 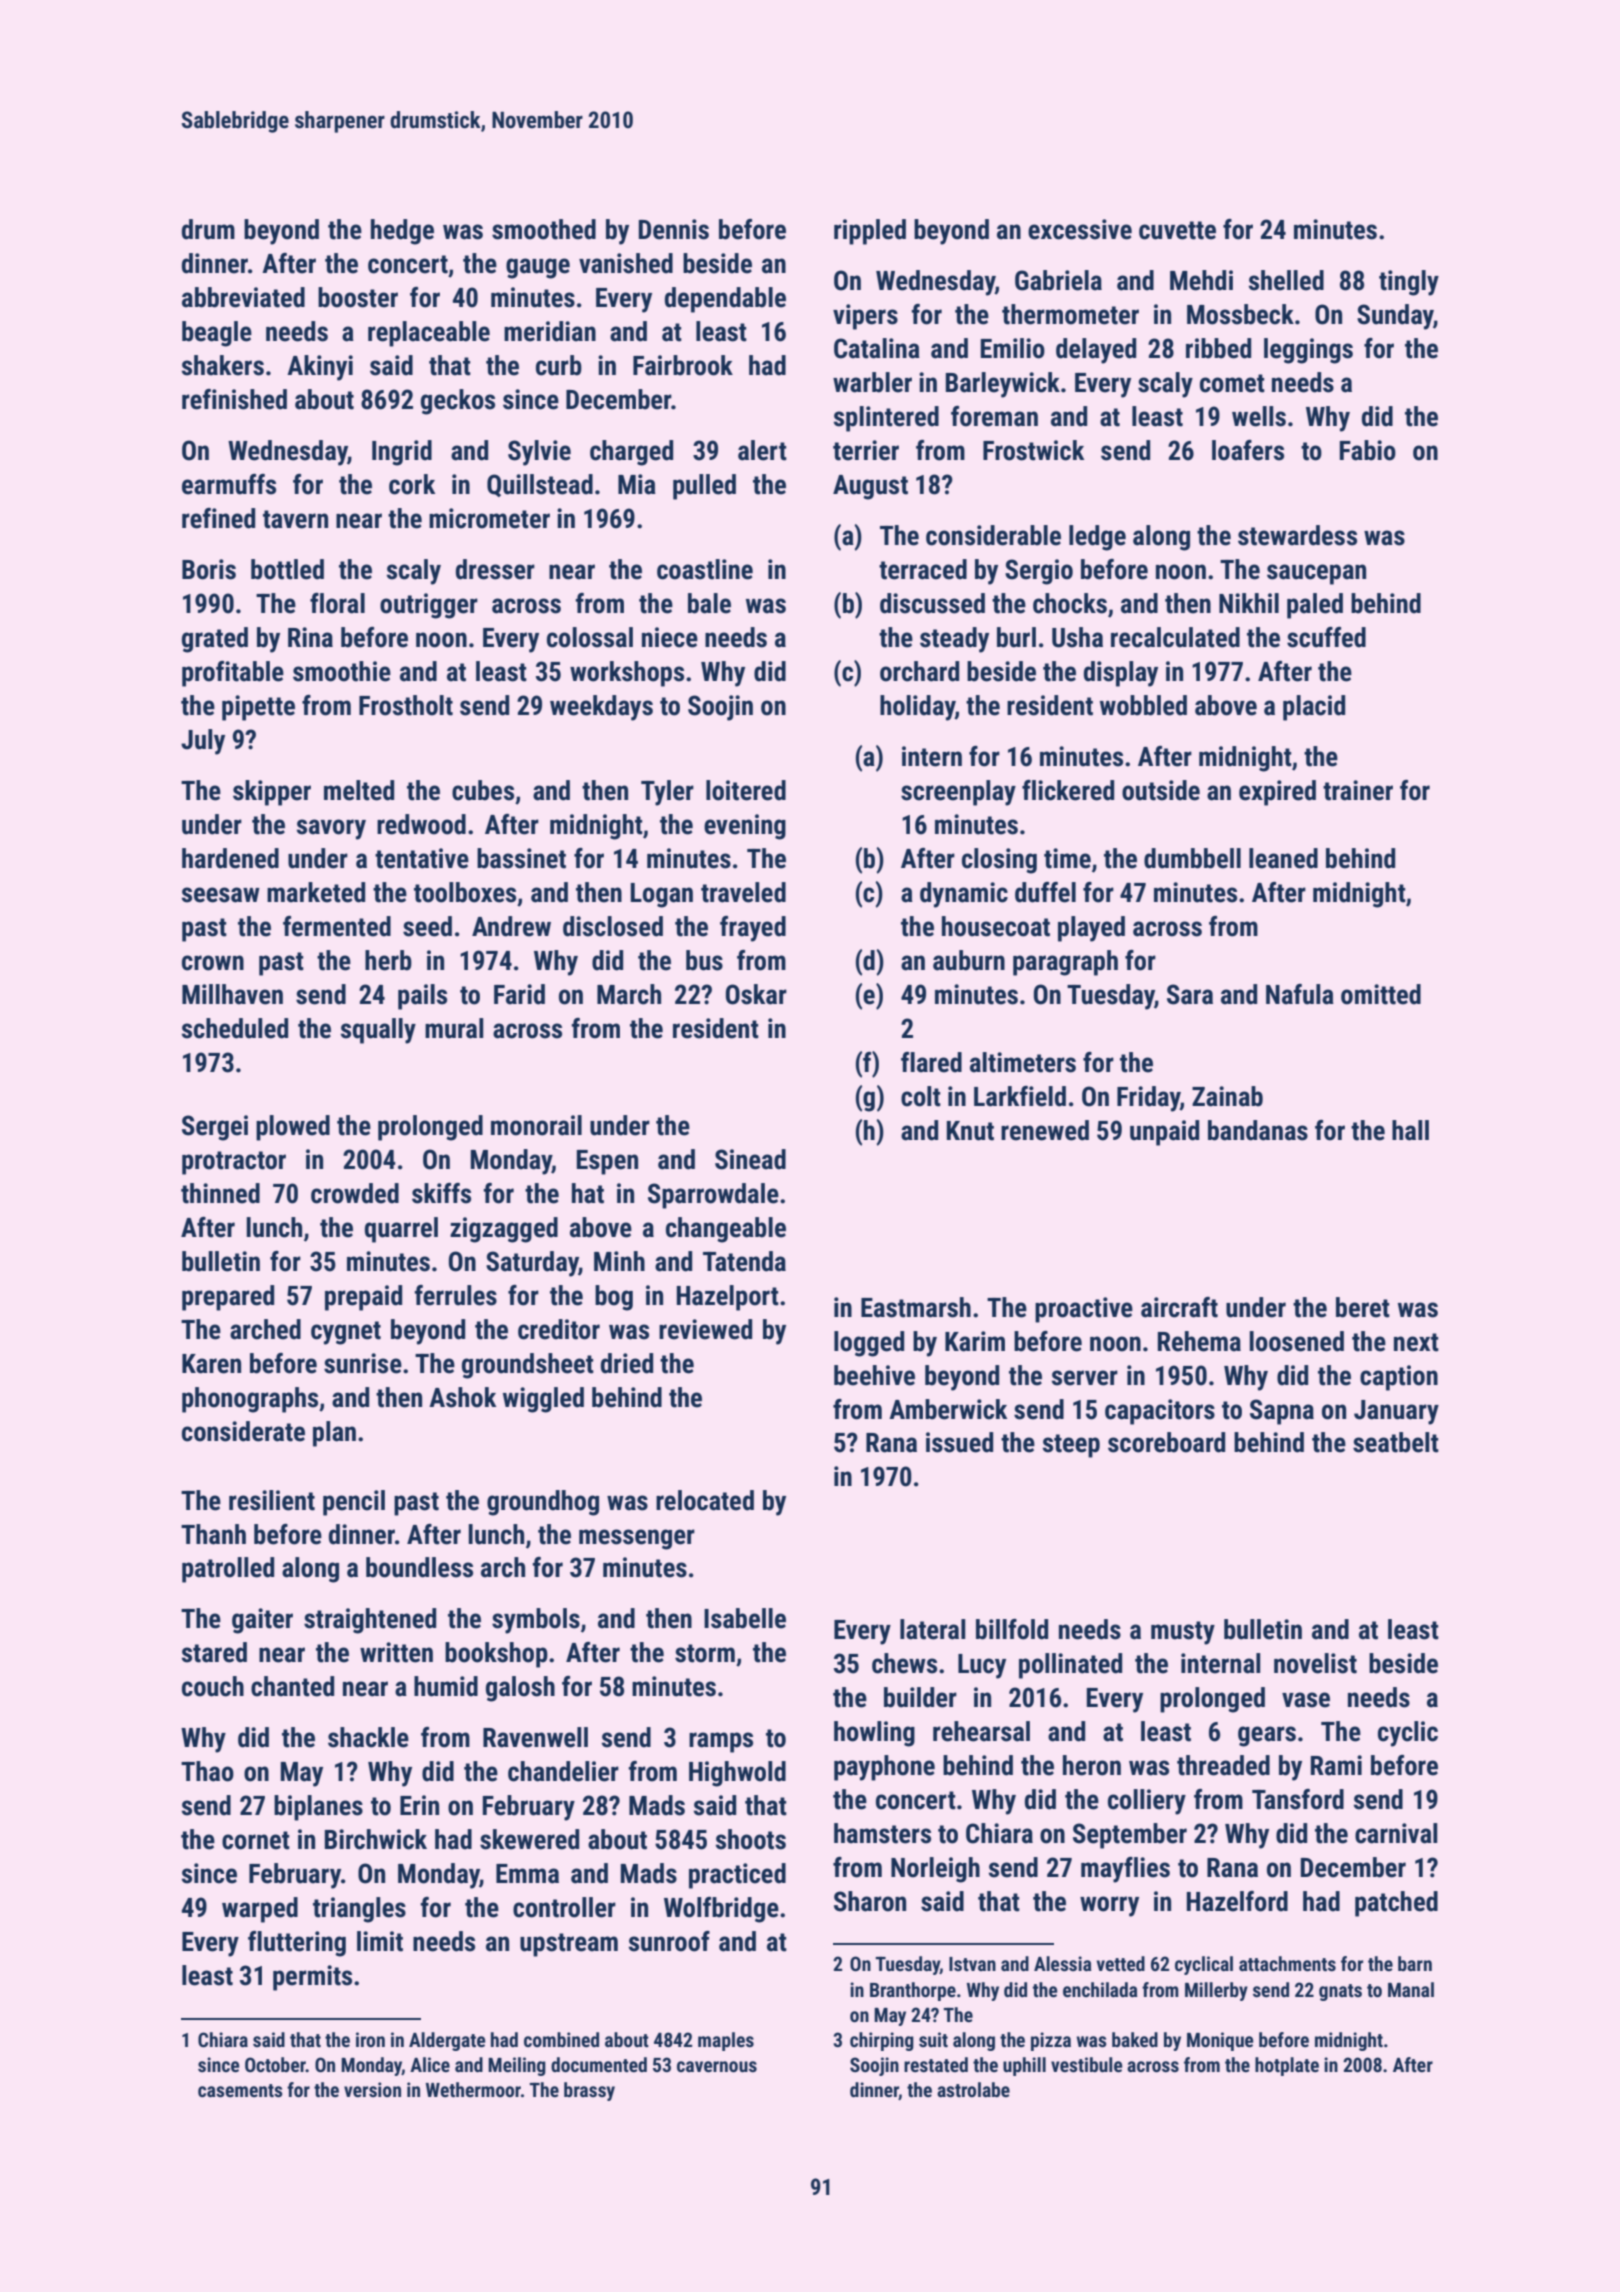 What do you see at coordinates (870, 232) in the screenshot?
I see `rippled` at bounding box center [870, 232].
